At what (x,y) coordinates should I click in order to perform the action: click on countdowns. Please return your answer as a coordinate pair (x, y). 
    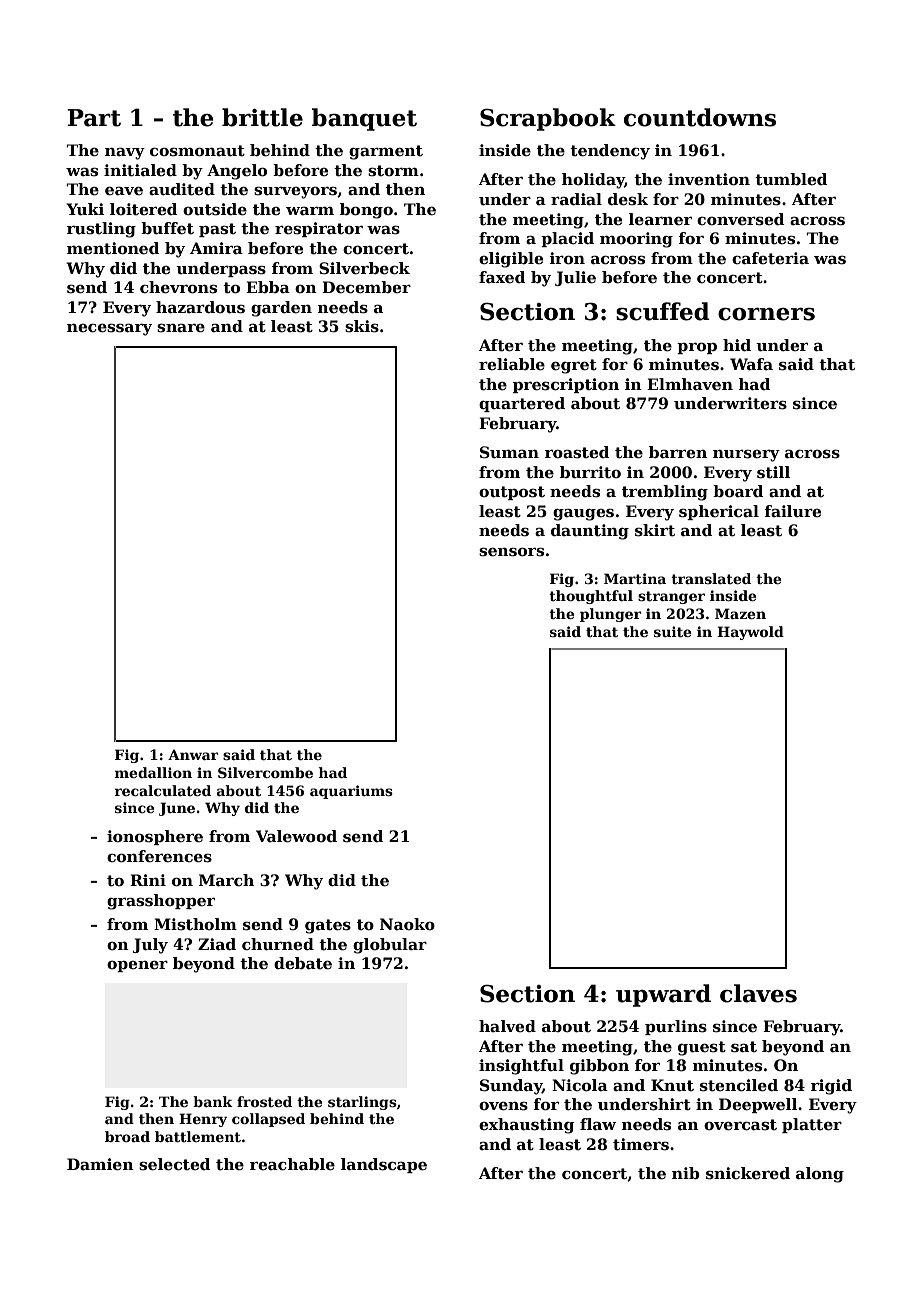
    Looking at the image, I should click on (700, 117).
